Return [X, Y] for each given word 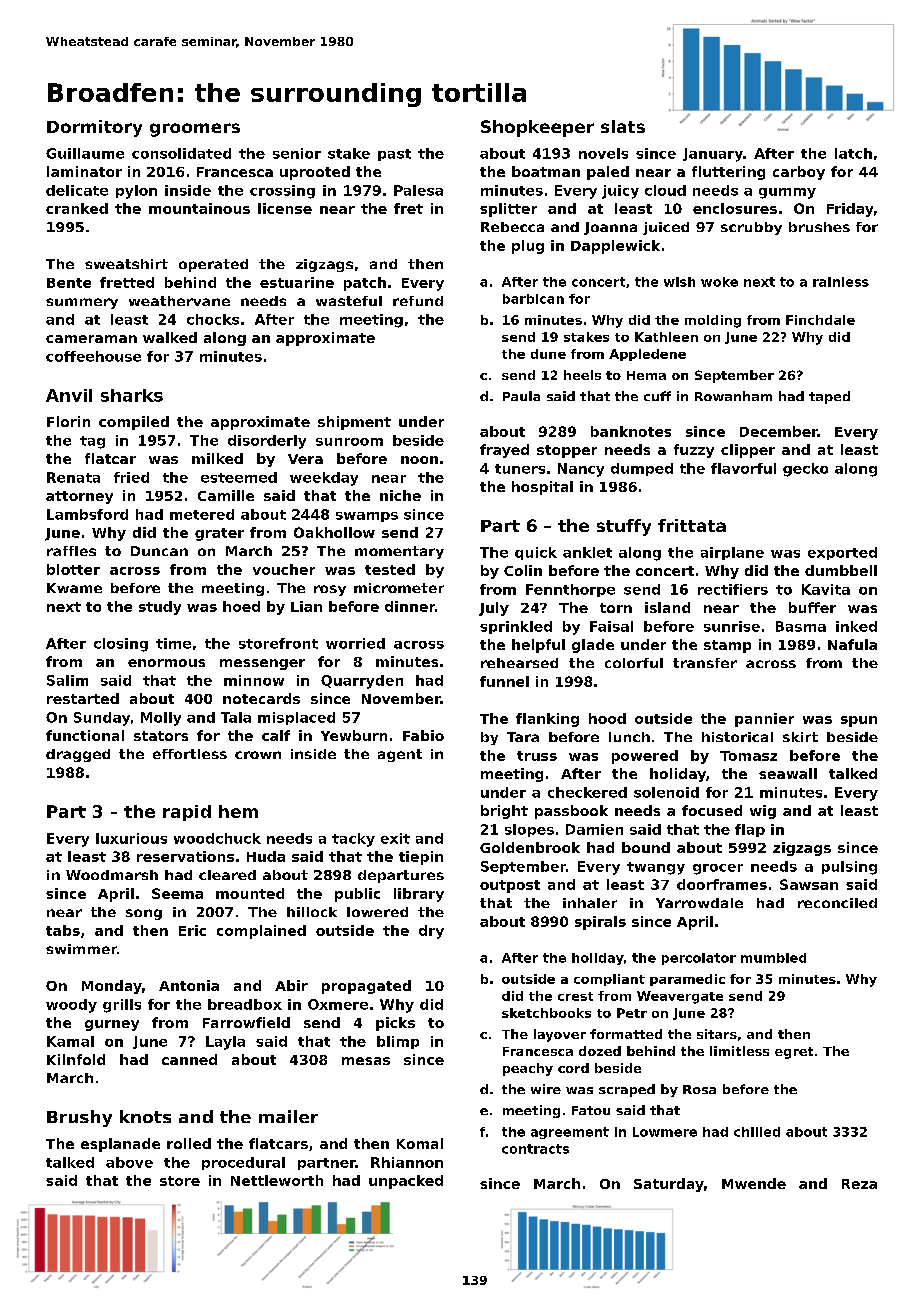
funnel [504, 681]
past [394, 155]
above [129, 1162]
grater [219, 534]
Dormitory [94, 128]
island [667, 607]
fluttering [728, 173]
